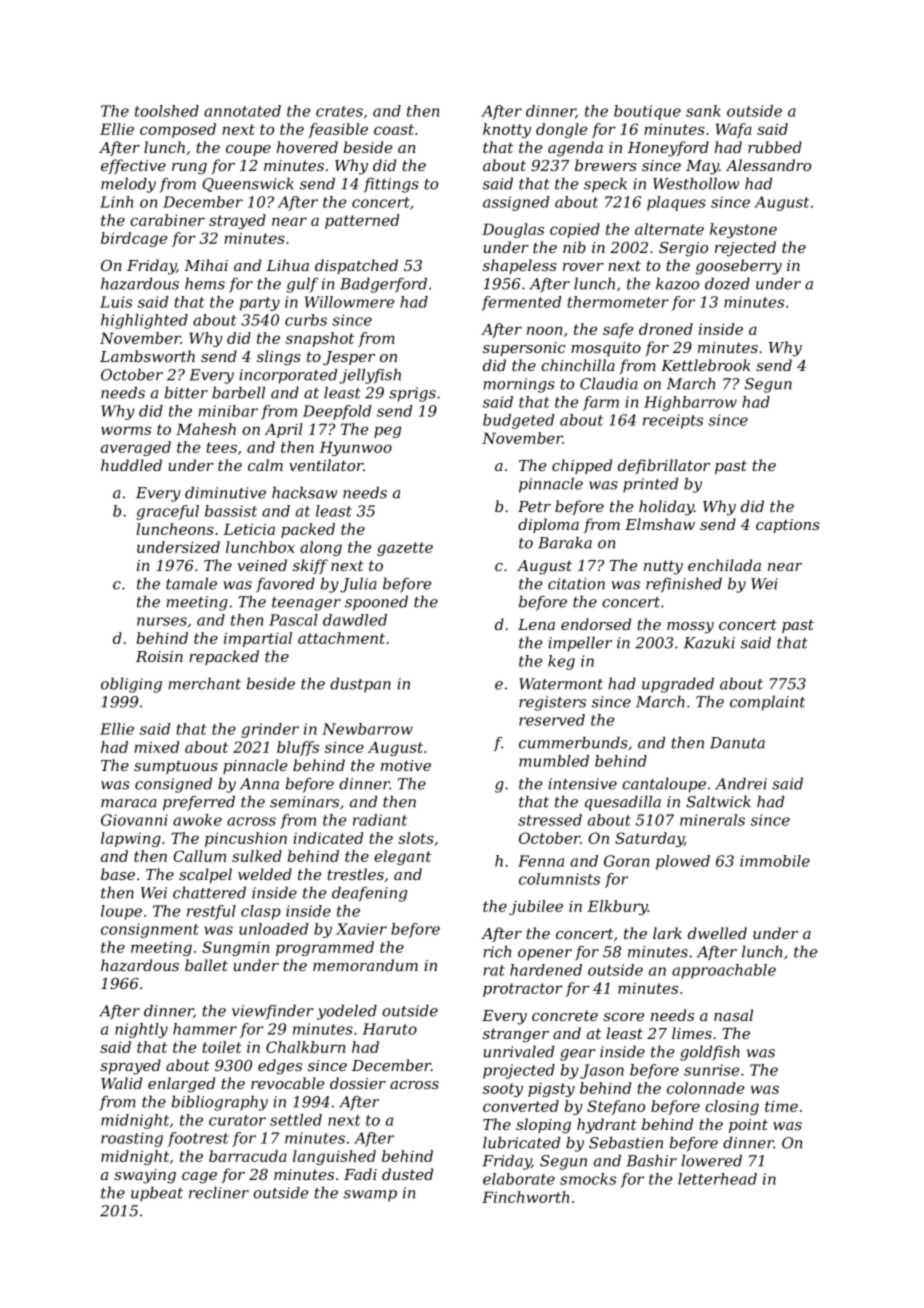 Image resolution: width=924 pixels, height=1308 pixels. What do you see at coordinates (552, 720) in the screenshot?
I see `reserved` at bounding box center [552, 720].
